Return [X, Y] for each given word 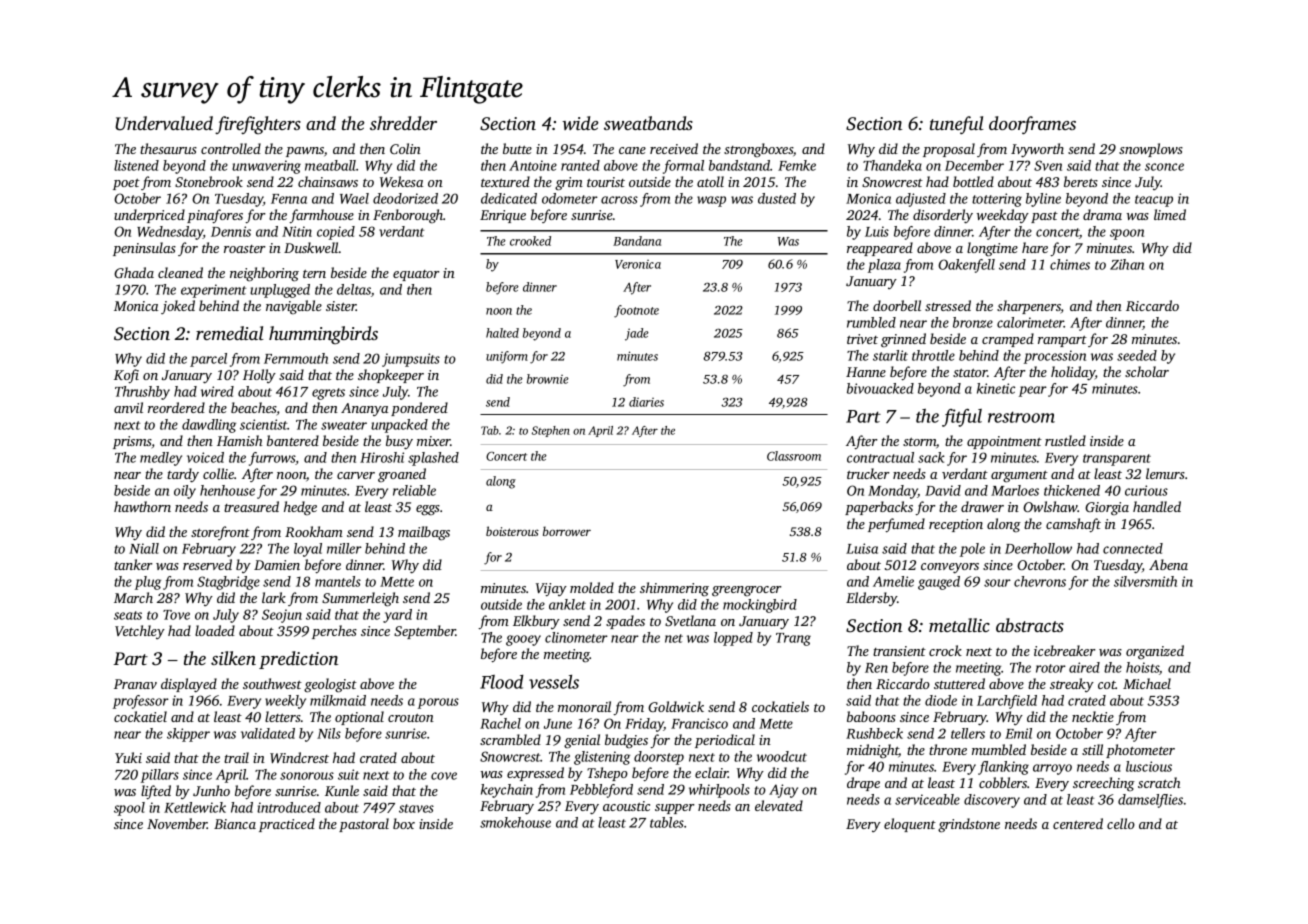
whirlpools [719, 791]
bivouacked [880, 388]
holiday [1073, 373]
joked [178, 307]
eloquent [910, 825]
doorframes [1032, 125]
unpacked [399, 426]
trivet [862, 339]
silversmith [1145, 581]
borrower [567, 531]
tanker [133, 564]
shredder [403, 123]
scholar [1147, 371]
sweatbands [648, 123]
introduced [289, 807]
